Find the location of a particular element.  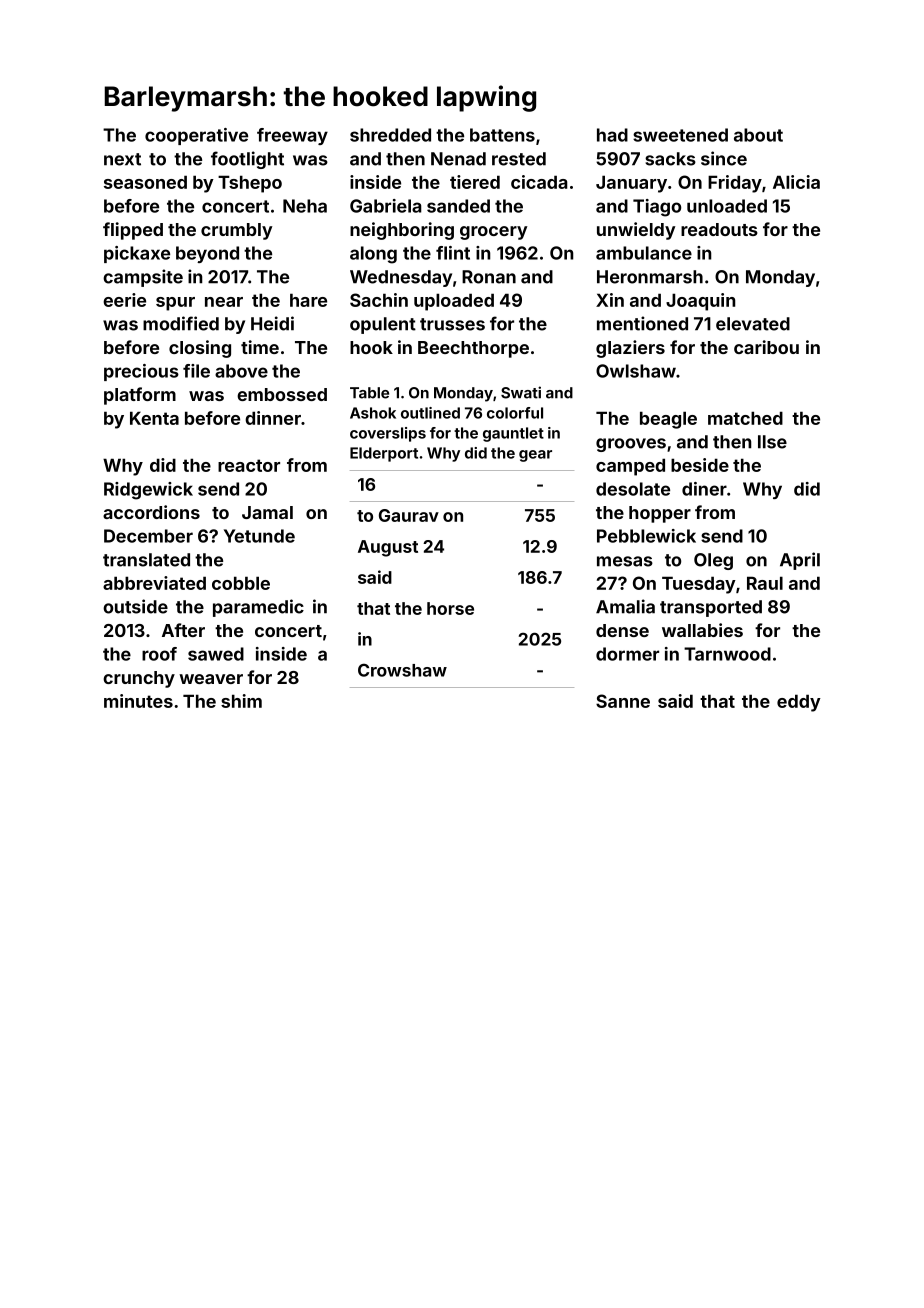

eddy is located at coordinates (799, 703).
